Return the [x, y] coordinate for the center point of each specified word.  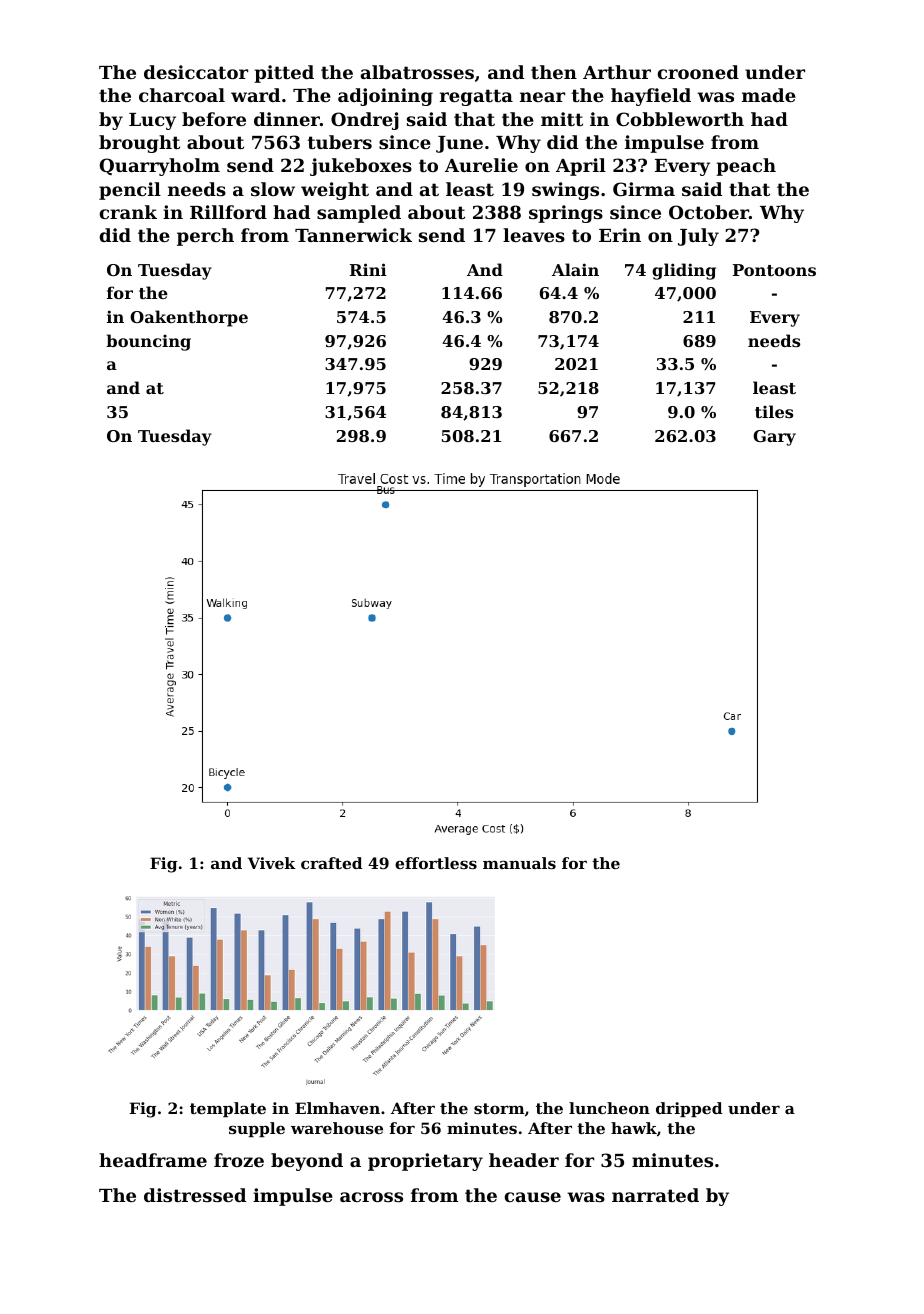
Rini [368, 269]
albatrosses [417, 72]
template [228, 1109]
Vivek [271, 863]
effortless [436, 863]
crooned [698, 72]
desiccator [196, 72]
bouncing [148, 342]
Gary [774, 438]
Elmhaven [337, 1108]
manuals [519, 863]
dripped [689, 1109]
